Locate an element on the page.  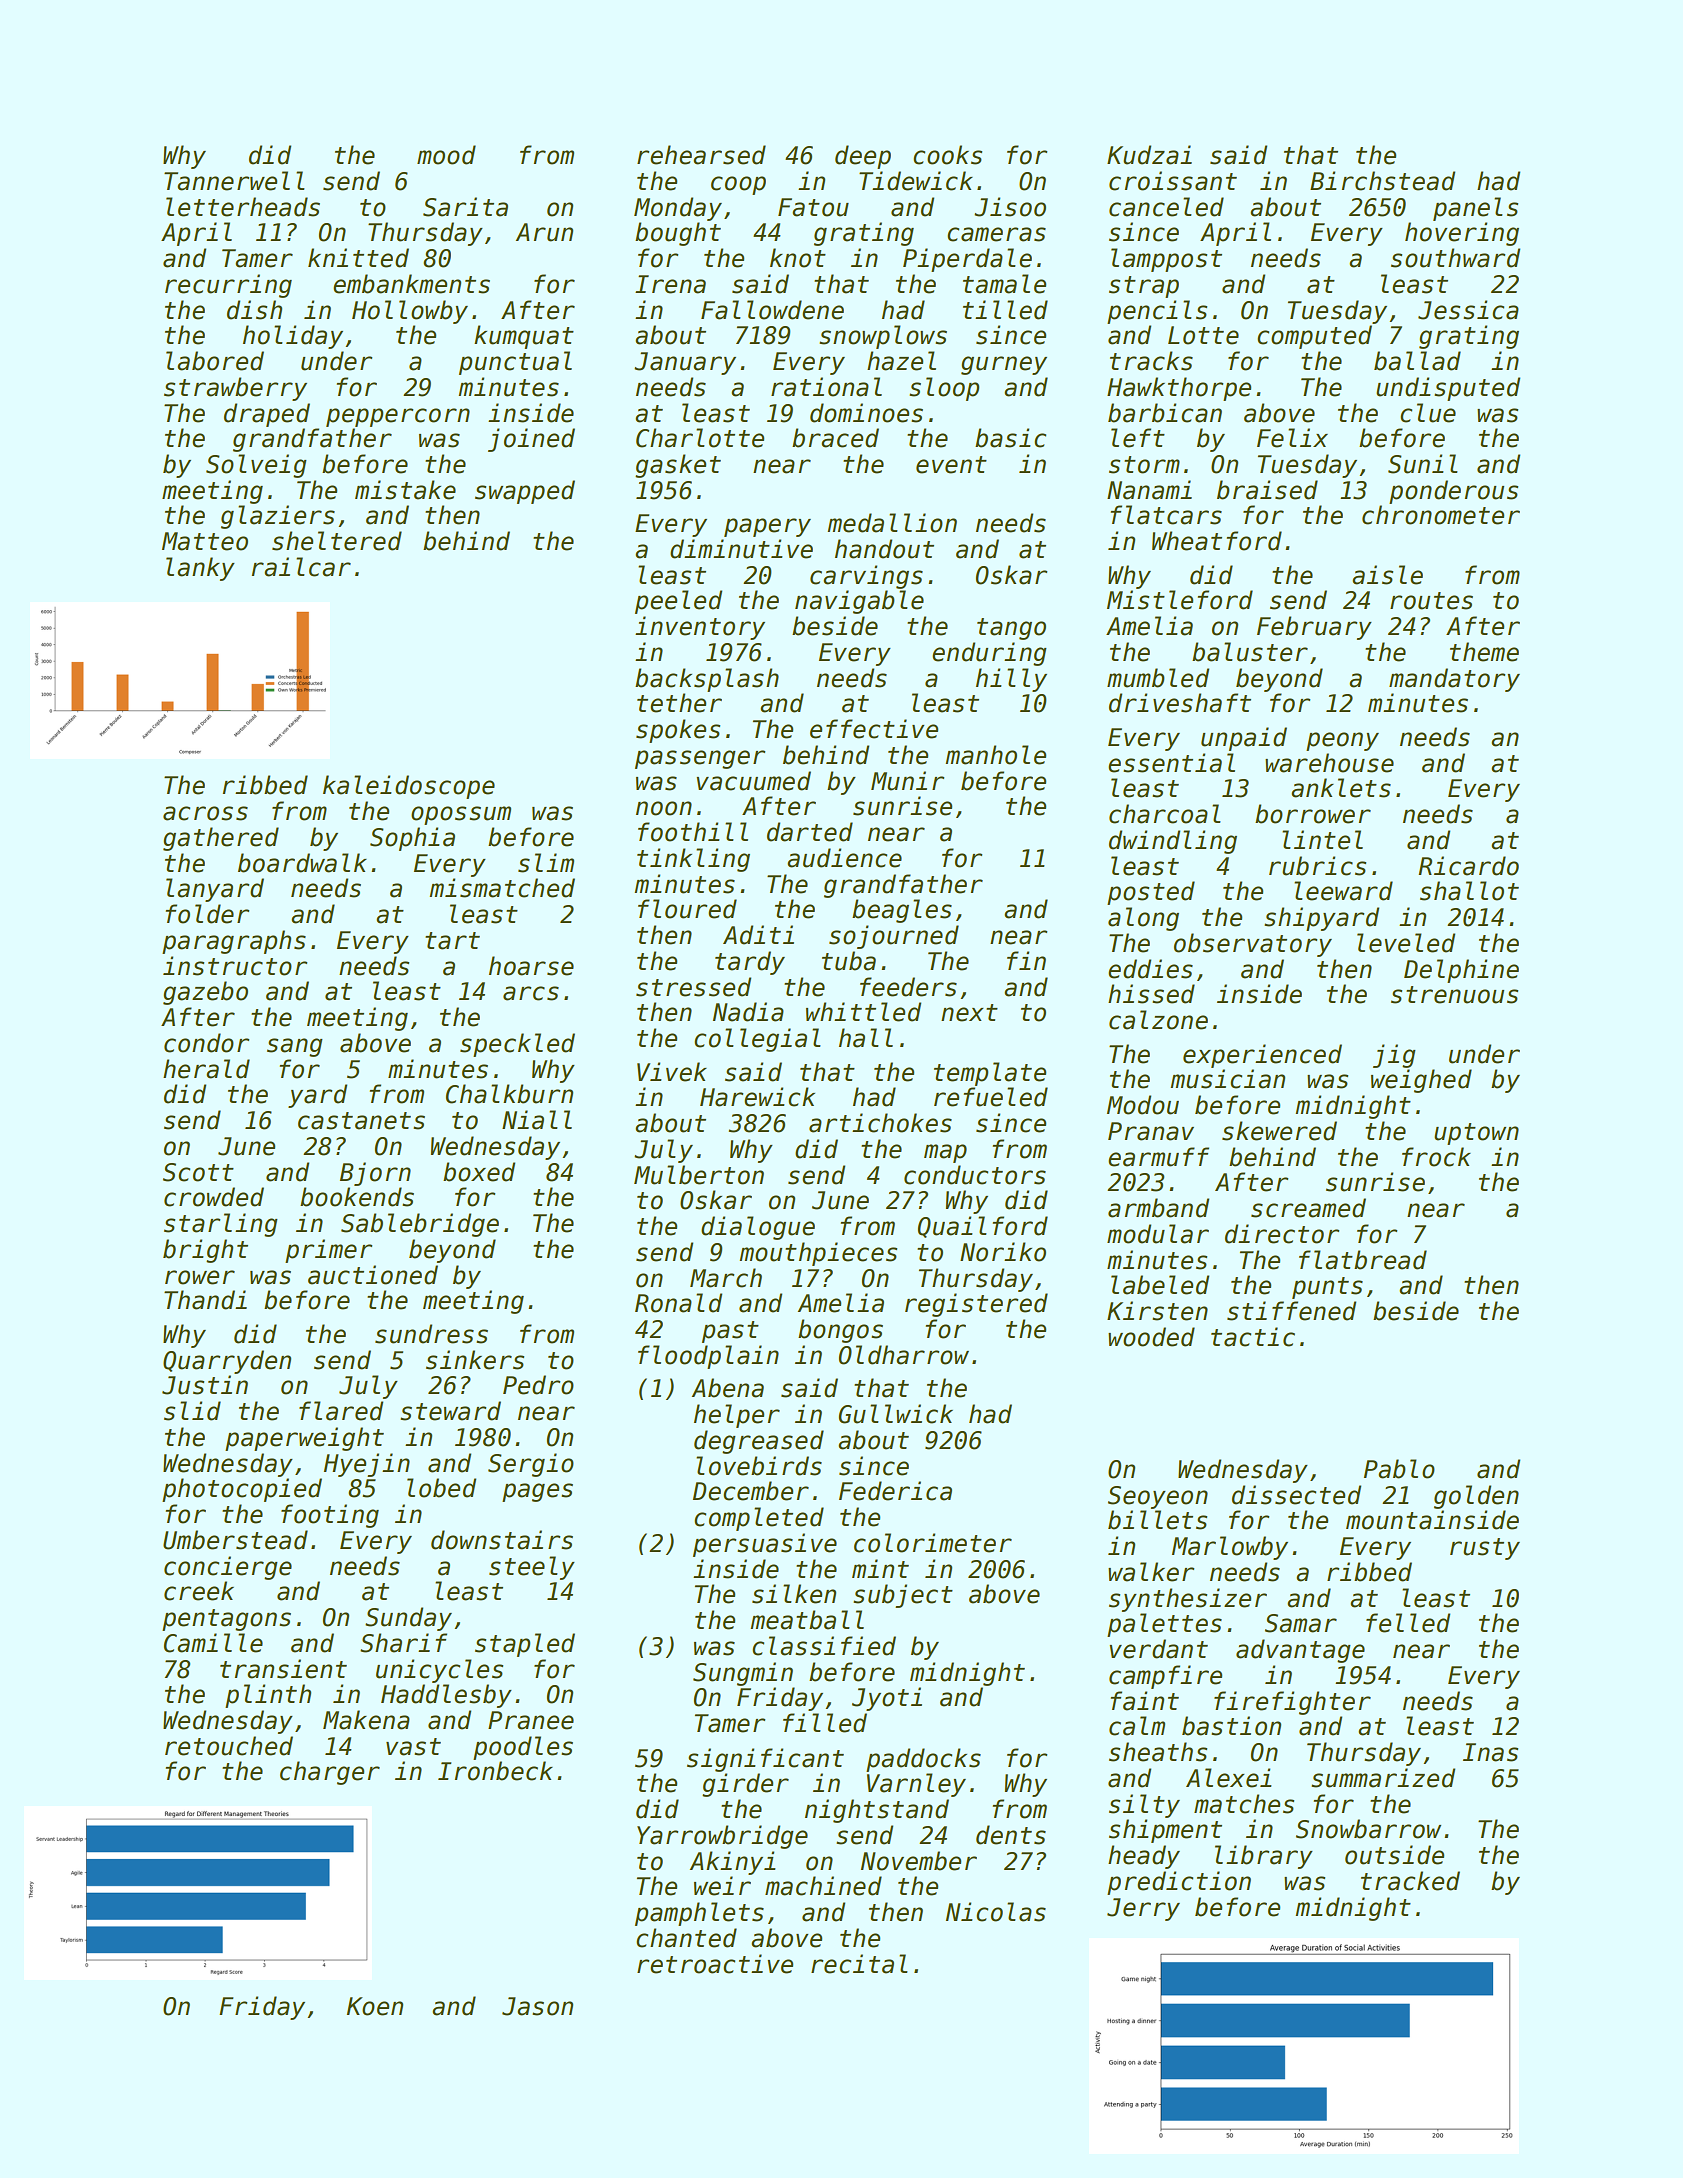
Sophia is located at coordinates (412, 839).
